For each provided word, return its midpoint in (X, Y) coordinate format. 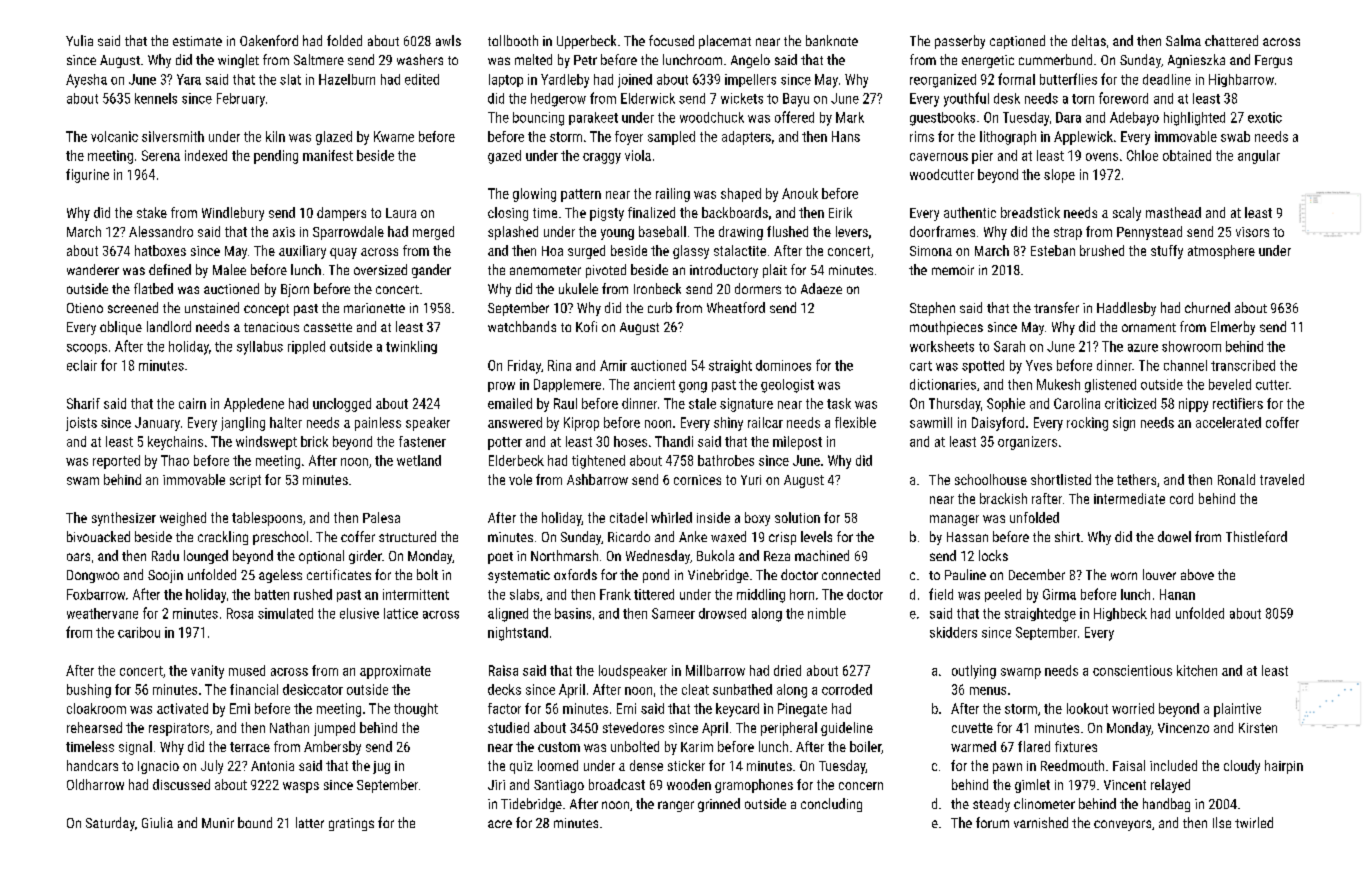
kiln (275, 136)
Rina (559, 365)
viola (638, 155)
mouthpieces (946, 328)
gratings (351, 824)
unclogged (342, 405)
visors (1252, 232)
